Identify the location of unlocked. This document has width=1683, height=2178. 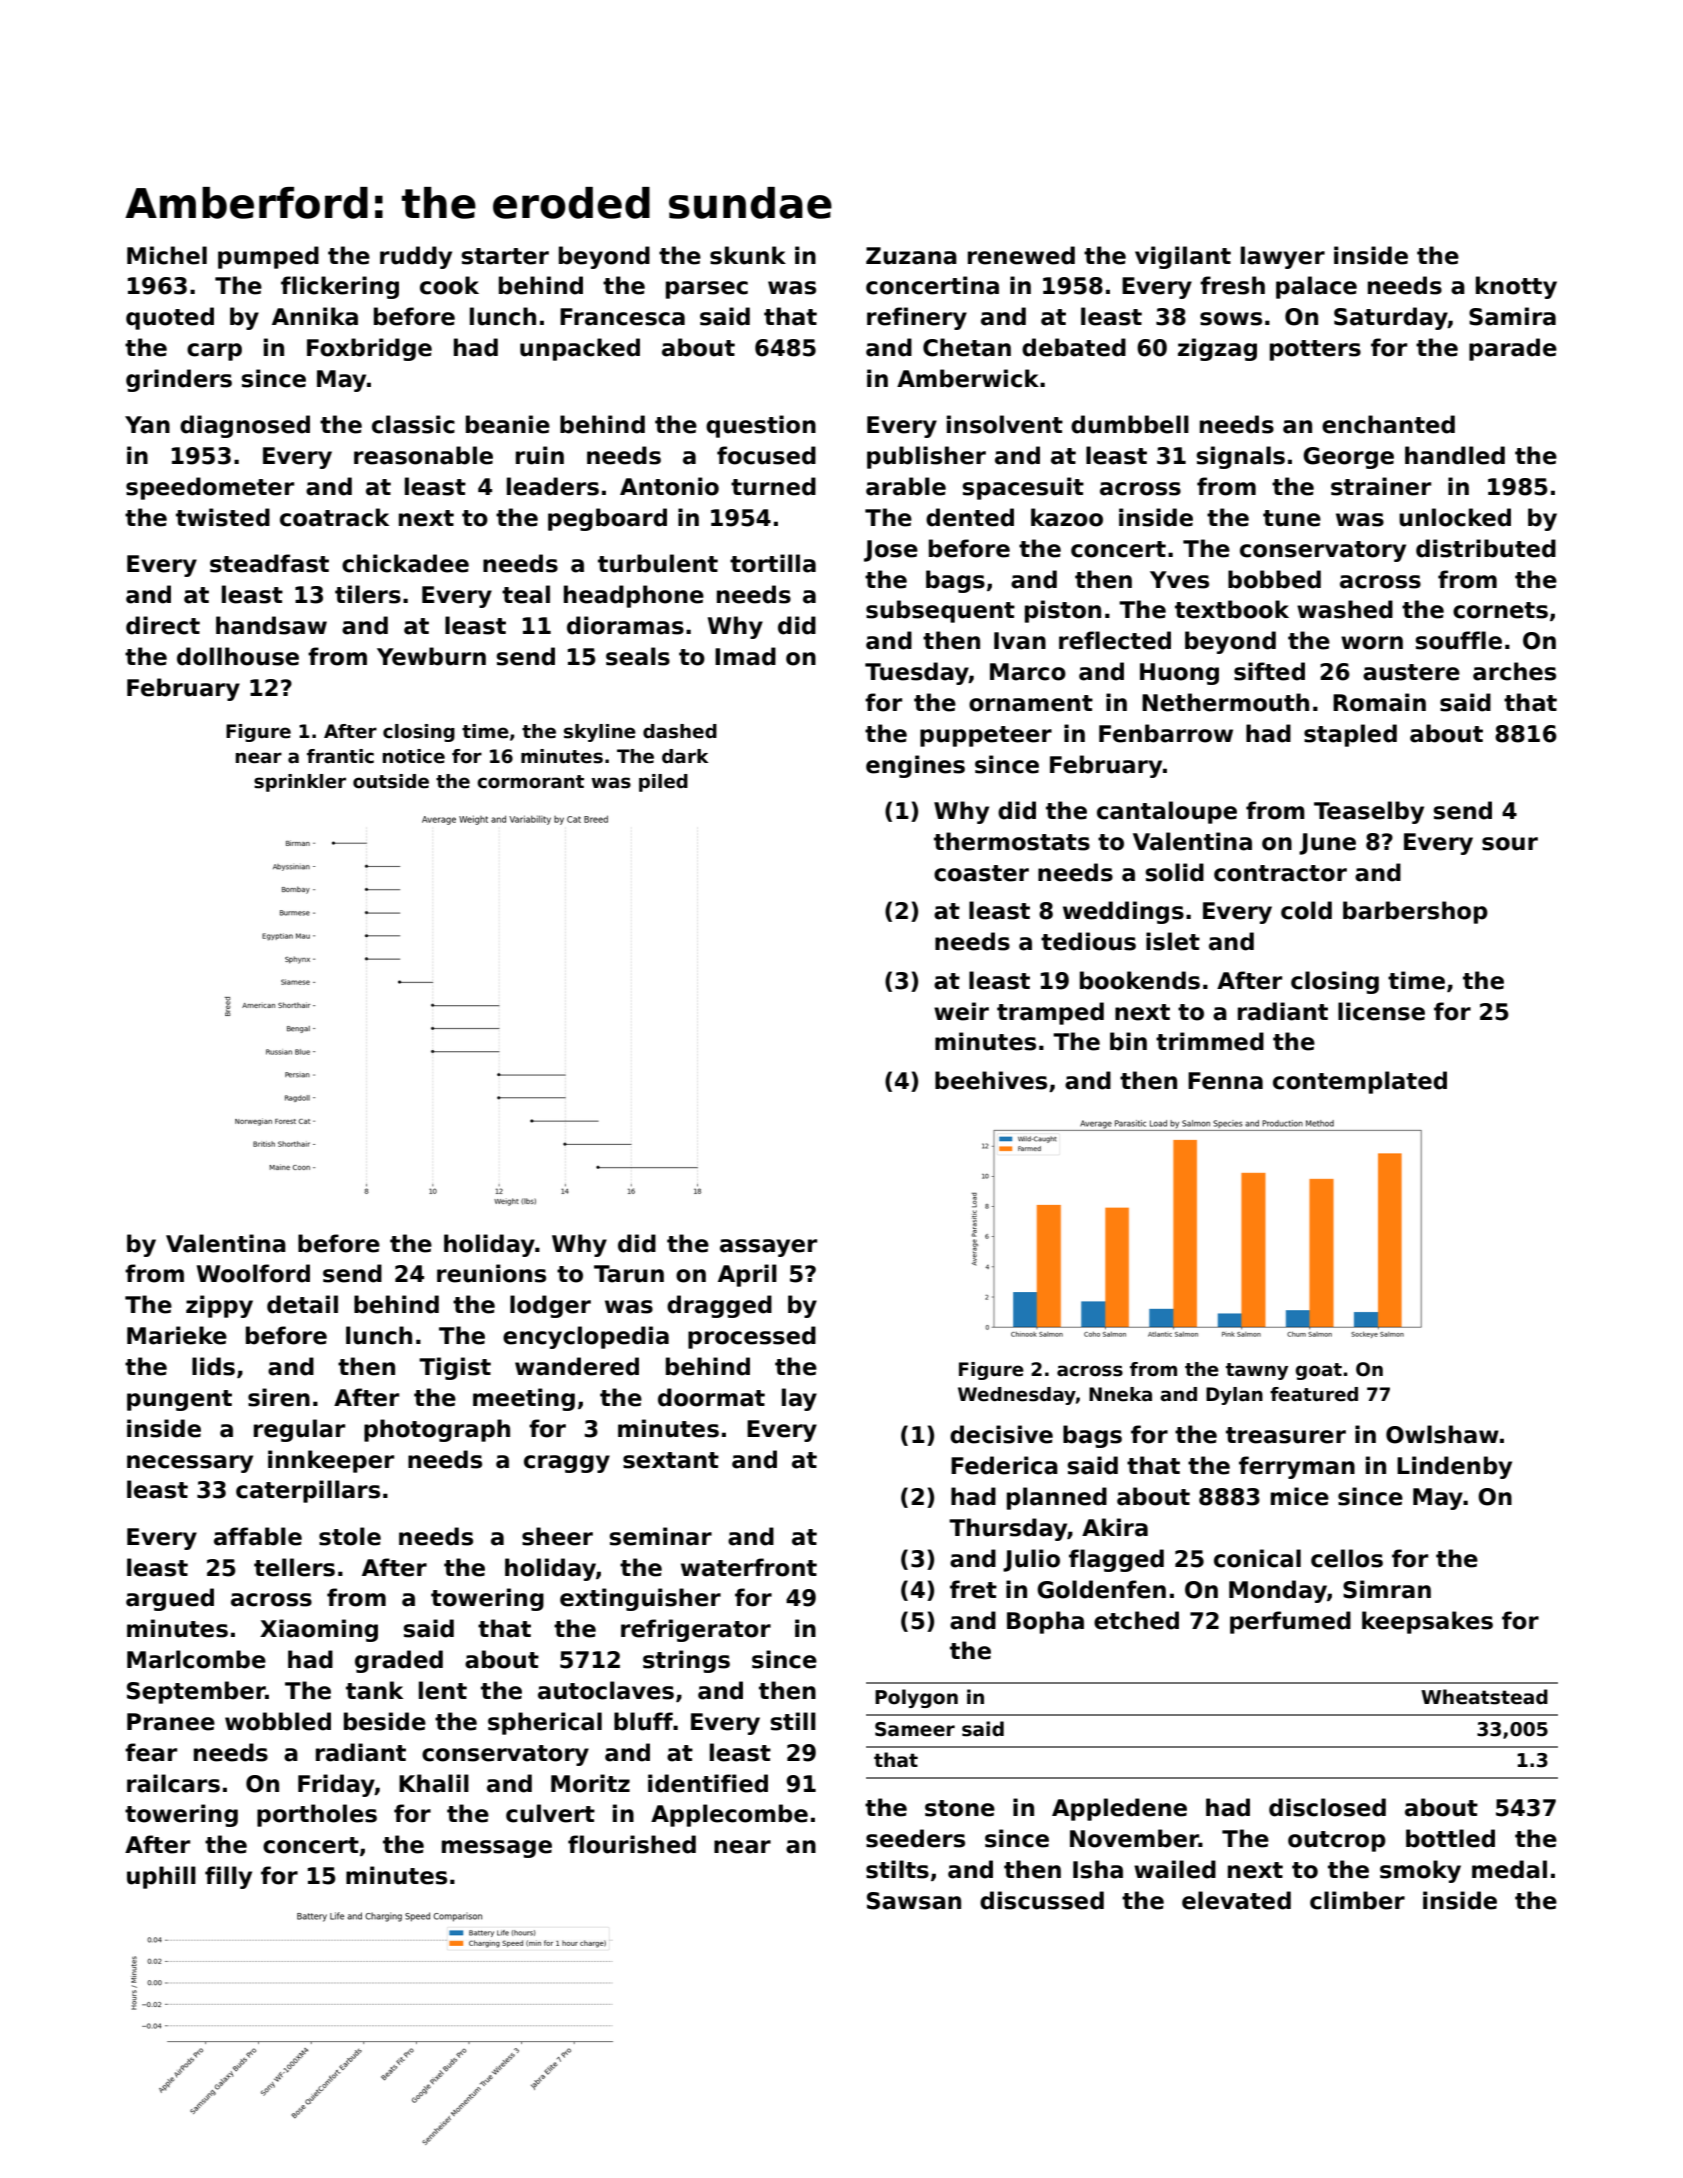
(1455, 517).
